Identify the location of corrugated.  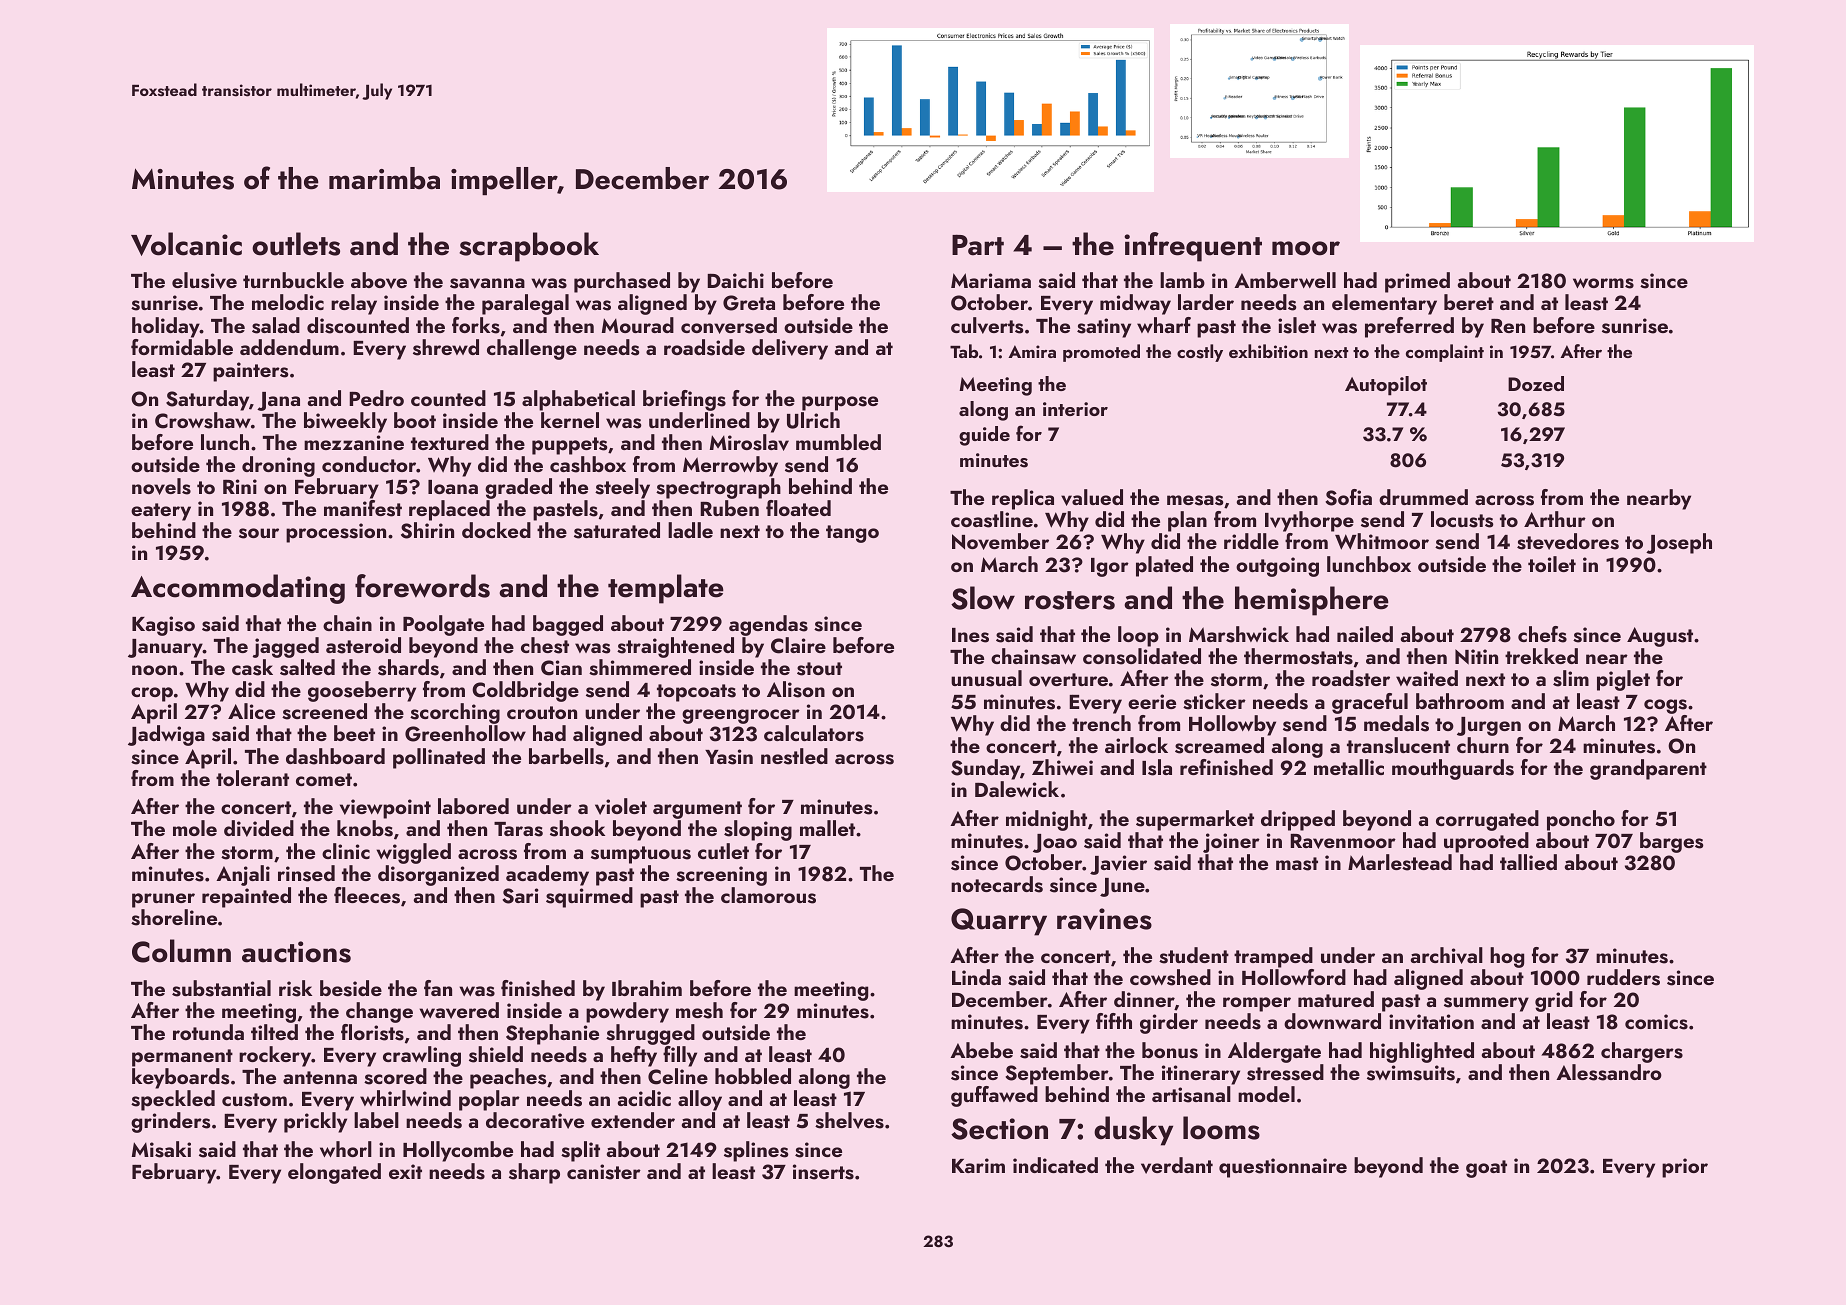
(1487, 820).
